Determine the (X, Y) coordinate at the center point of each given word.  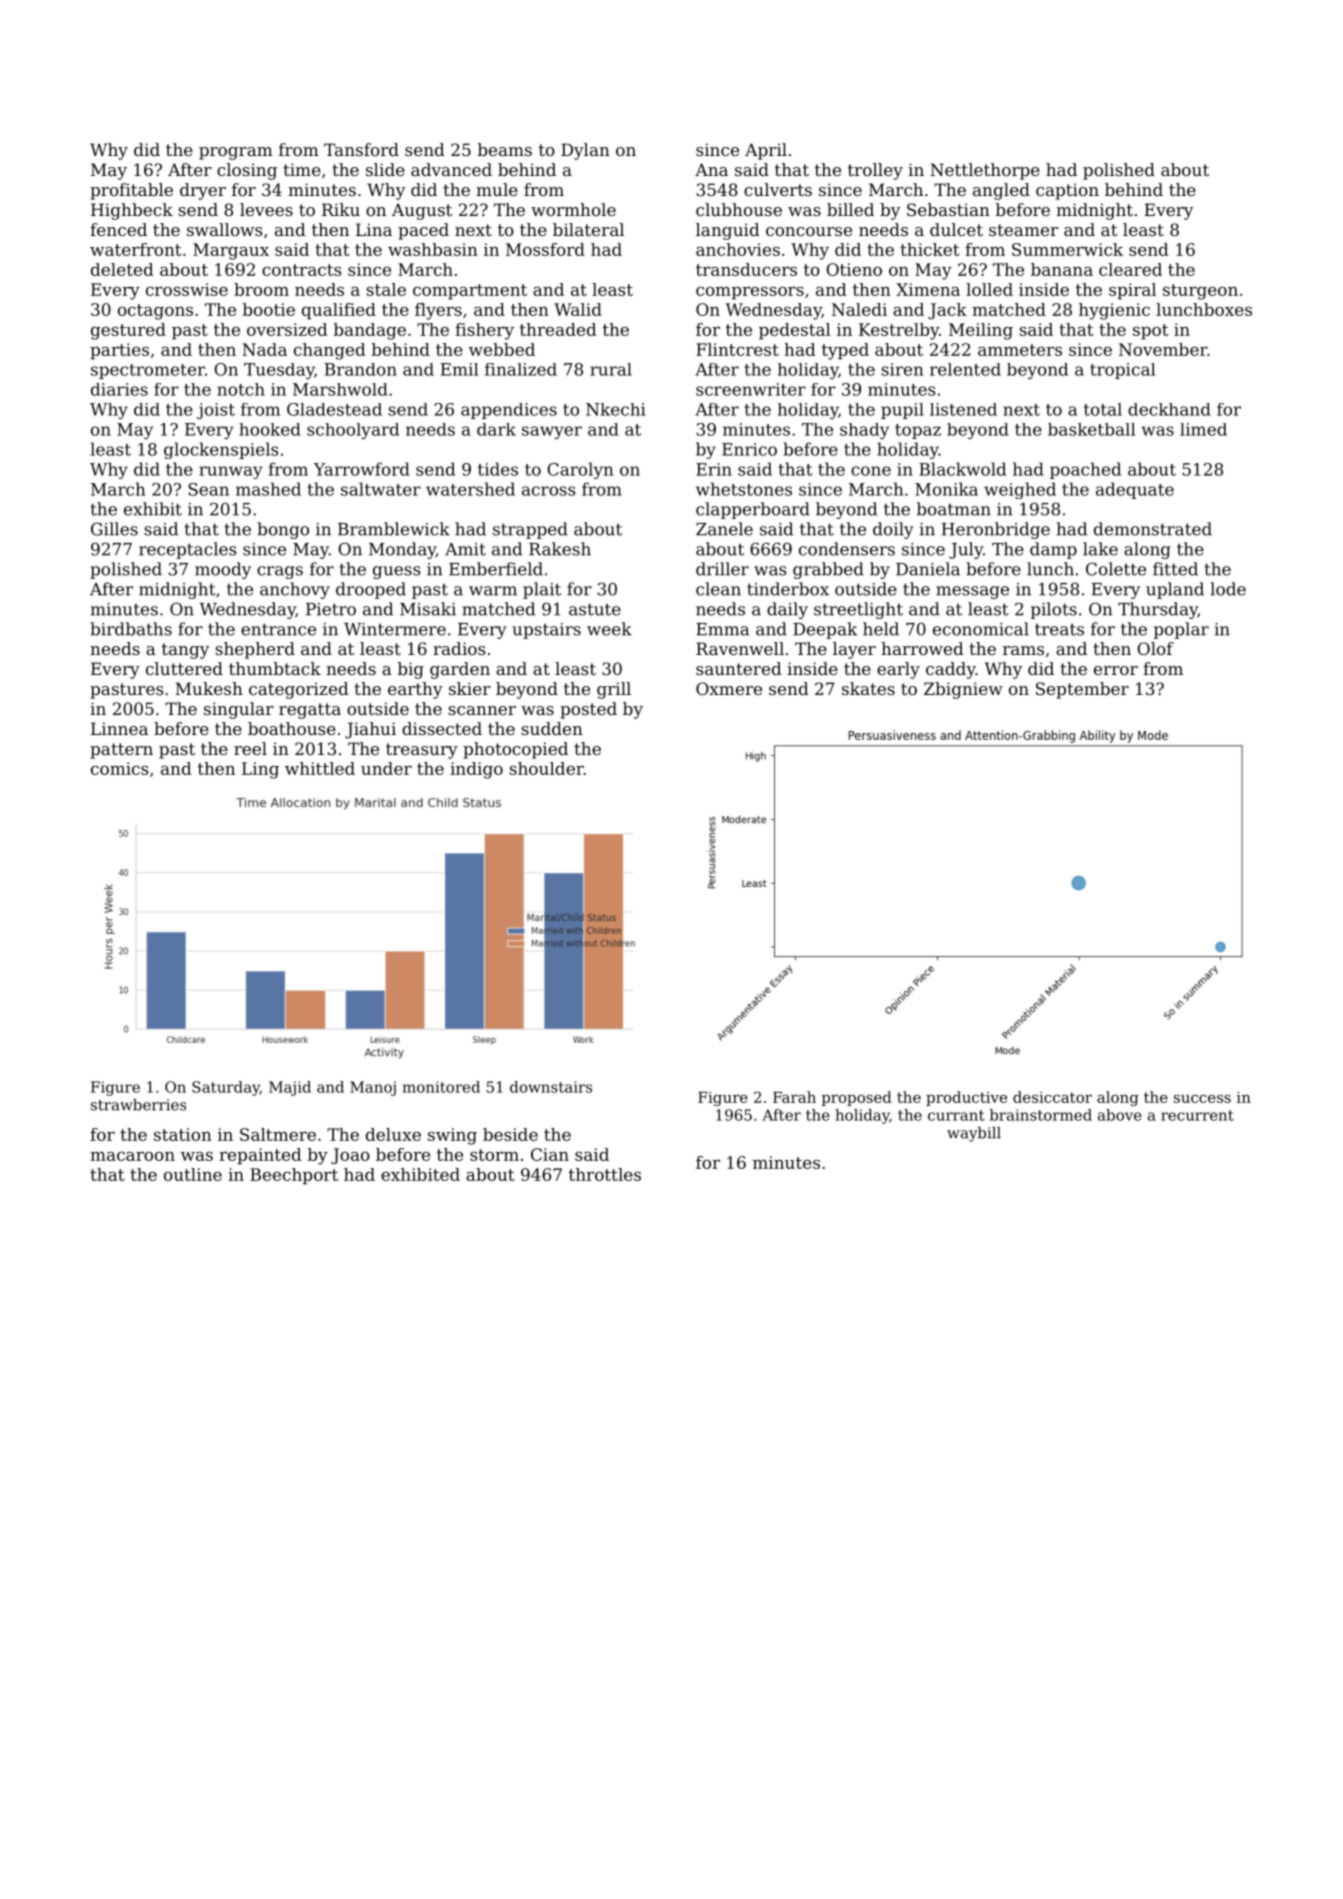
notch (241, 389)
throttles (605, 1174)
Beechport (294, 1176)
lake (1100, 549)
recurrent (1197, 1115)
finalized (521, 369)
